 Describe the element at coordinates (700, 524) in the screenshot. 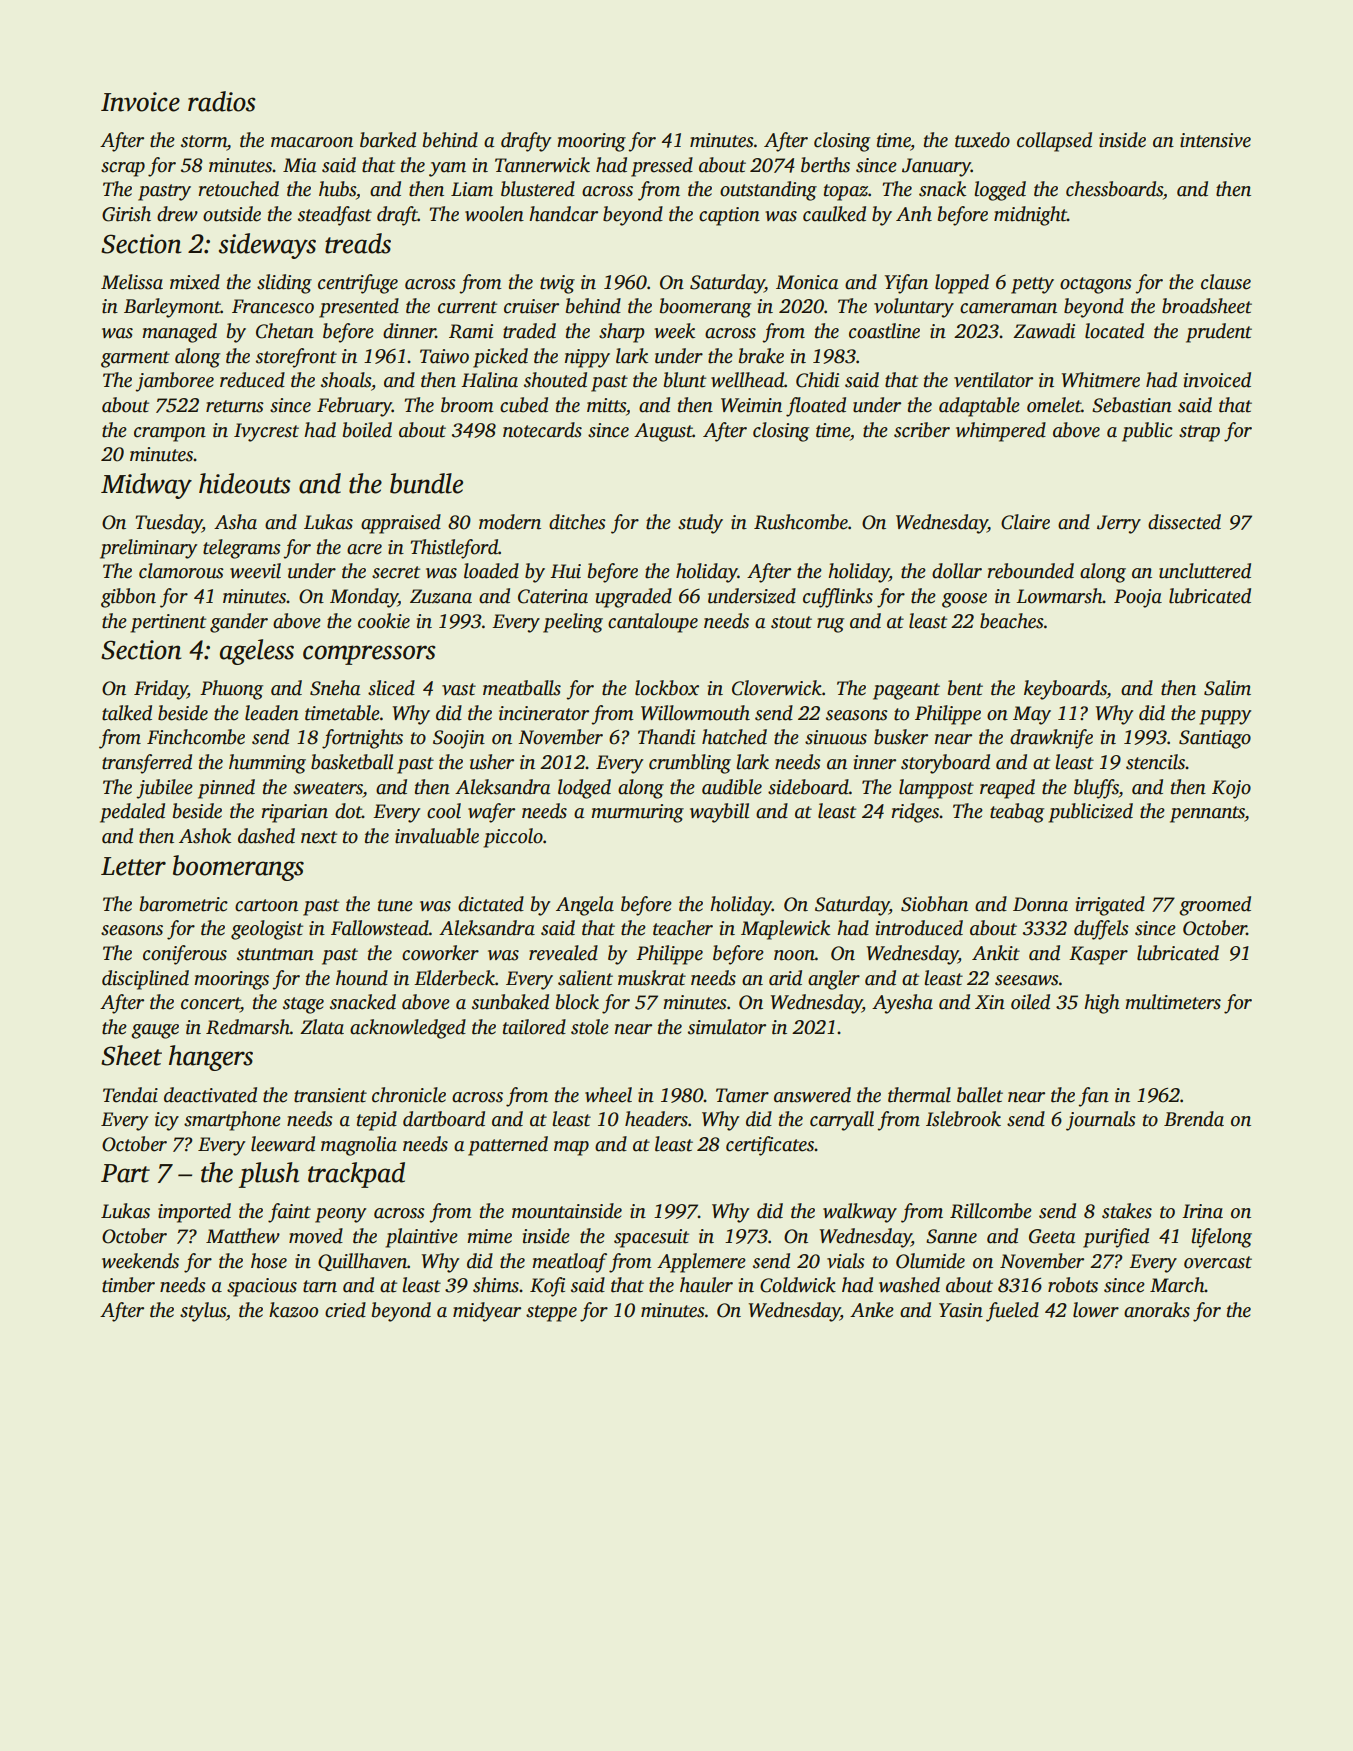

I see `study` at that location.
